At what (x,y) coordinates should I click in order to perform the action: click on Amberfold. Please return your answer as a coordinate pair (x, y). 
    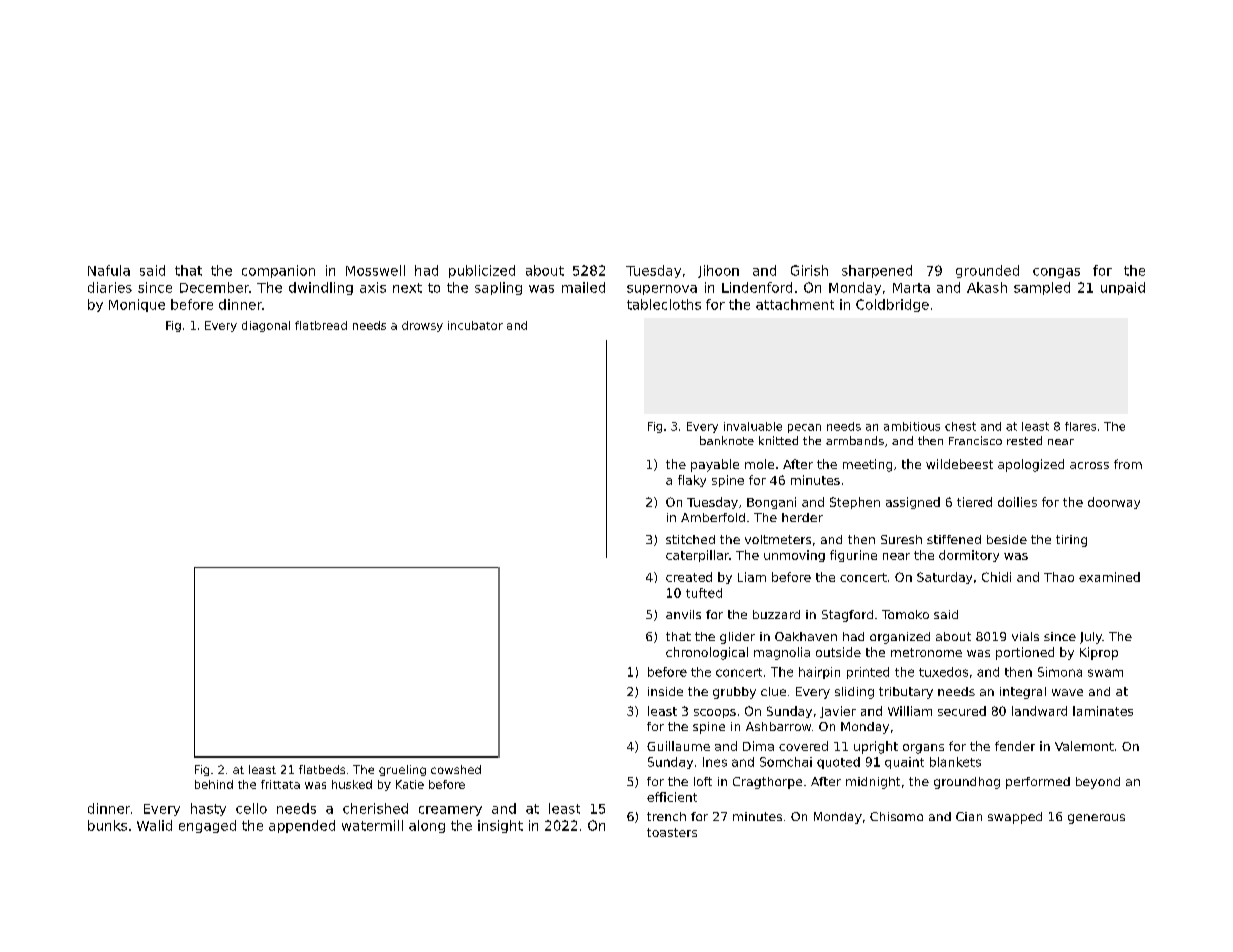
    Looking at the image, I should click on (713, 517).
